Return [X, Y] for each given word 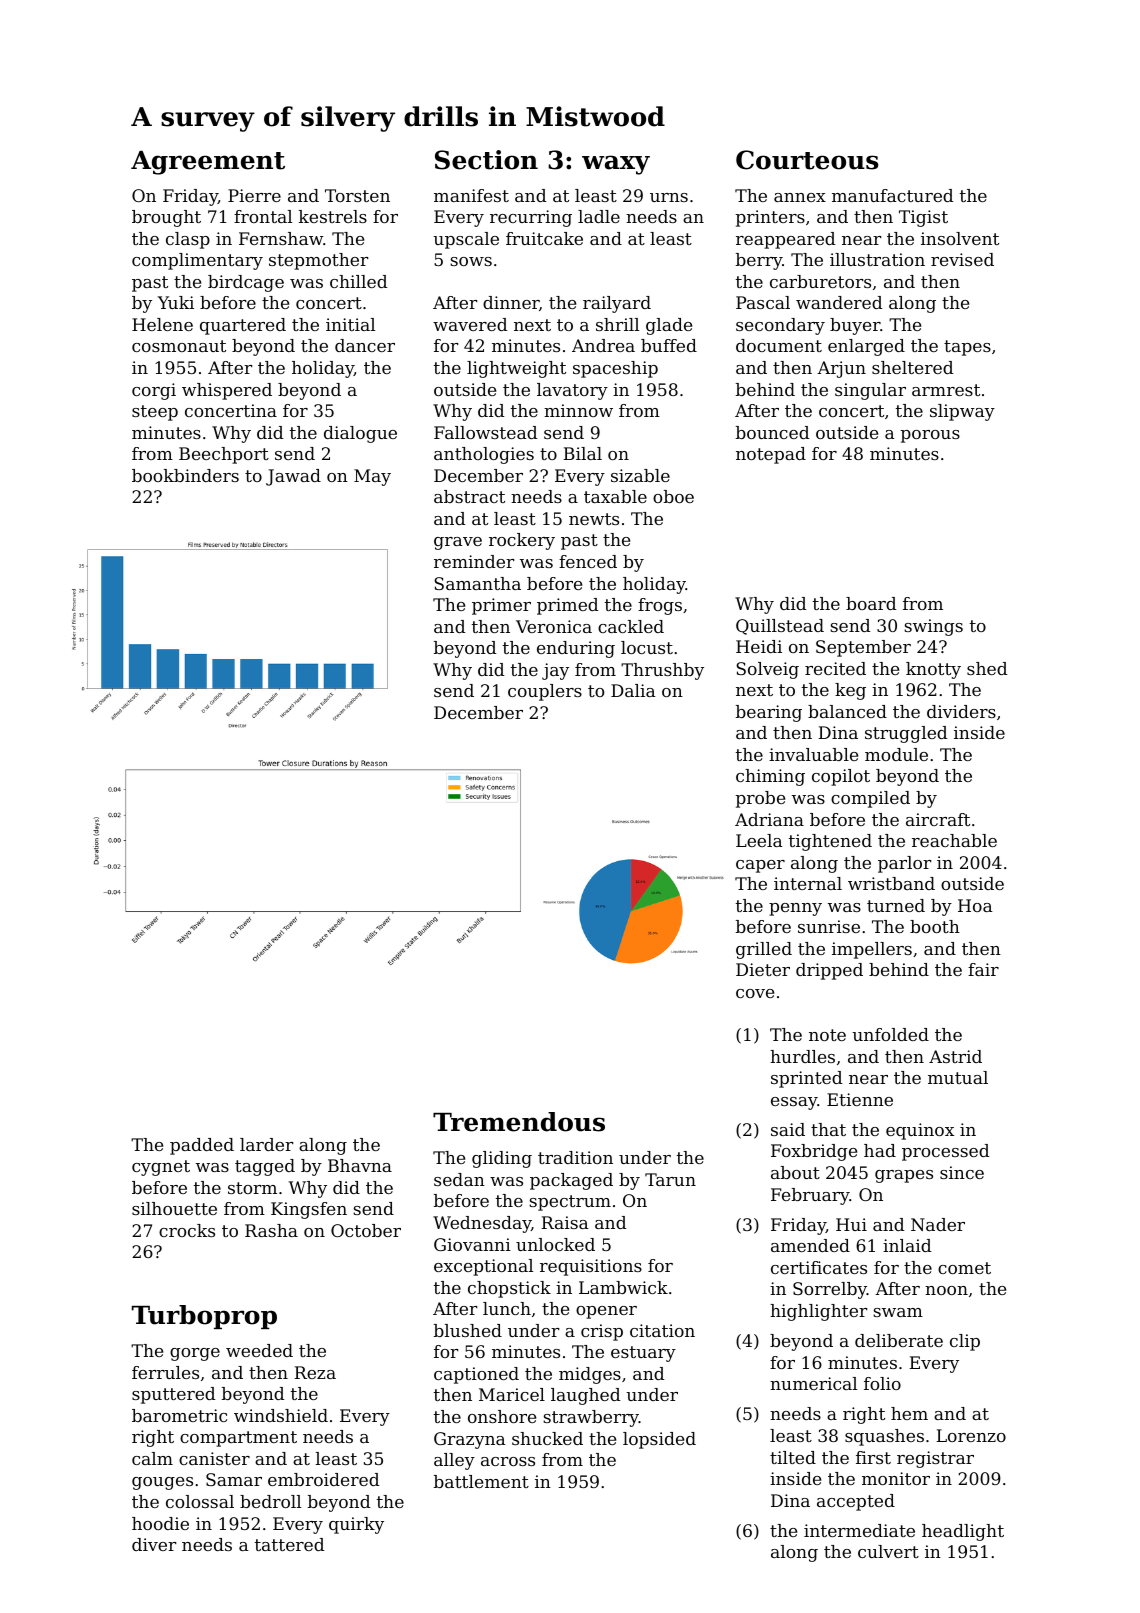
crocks [187, 1230]
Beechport [224, 455]
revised [962, 259]
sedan [459, 1179]
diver [154, 1544]
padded [202, 1146]
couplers [545, 692]
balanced [847, 711]
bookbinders [185, 475]
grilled [764, 950]
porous [930, 436]
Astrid [955, 1056]
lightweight [516, 369]
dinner [511, 302]
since [962, 1172]
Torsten [357, 195]
